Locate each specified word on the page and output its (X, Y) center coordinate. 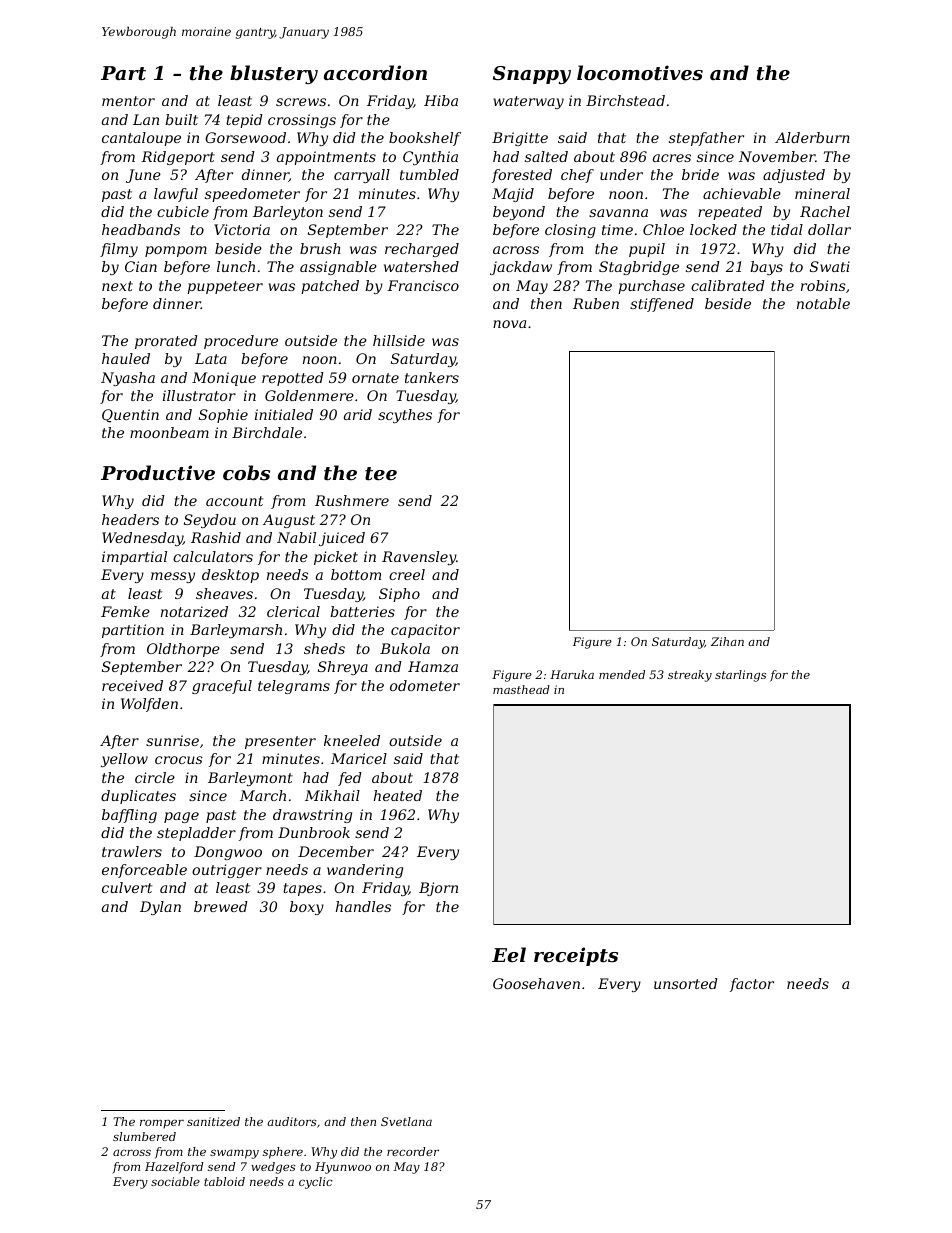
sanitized (213, 1121)
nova (509, 324)
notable (823, 303)
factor (752, 985)
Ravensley (419, 558)
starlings (740, 676)
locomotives (640, 73)
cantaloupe (141, 139)
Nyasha (128, 379)
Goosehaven (536, 983)
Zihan (727, 641)
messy (173, 577)
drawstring (312, 816)
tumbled (429, 174)
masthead (521, 689)
